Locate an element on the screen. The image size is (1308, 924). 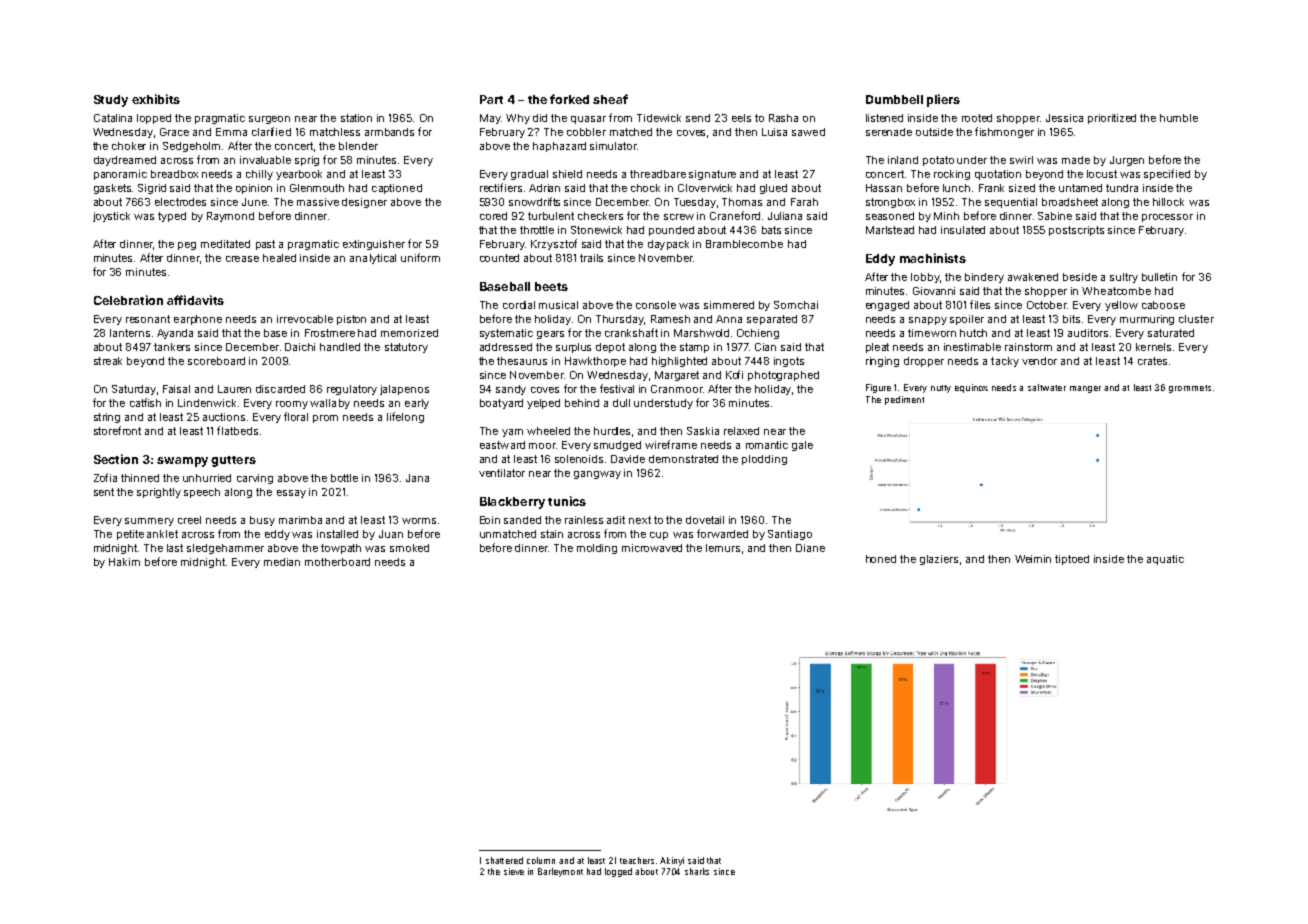
lobby is located at coordinates (925, 278).
